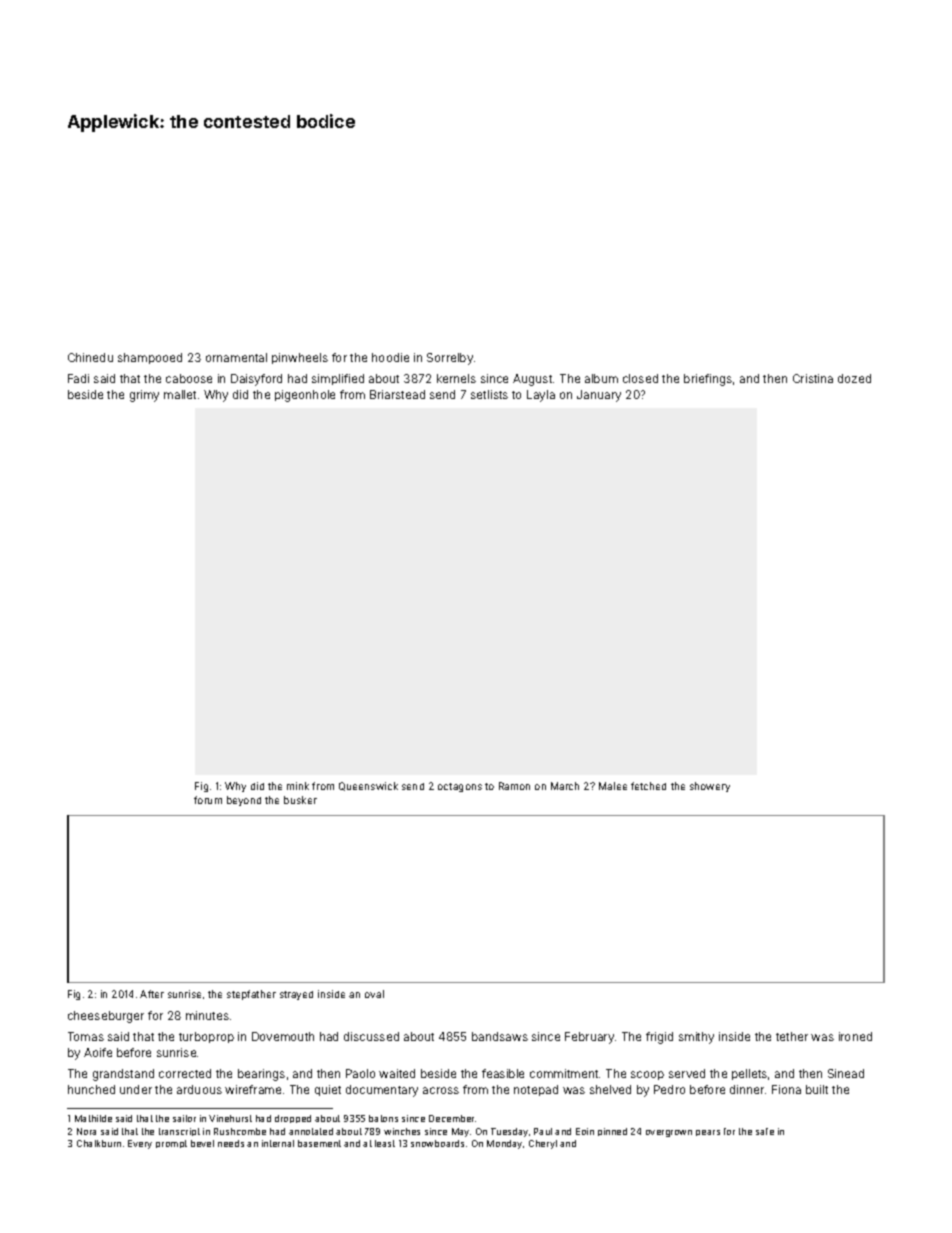  I want to click on pigeonhole, so click(305, 396).
